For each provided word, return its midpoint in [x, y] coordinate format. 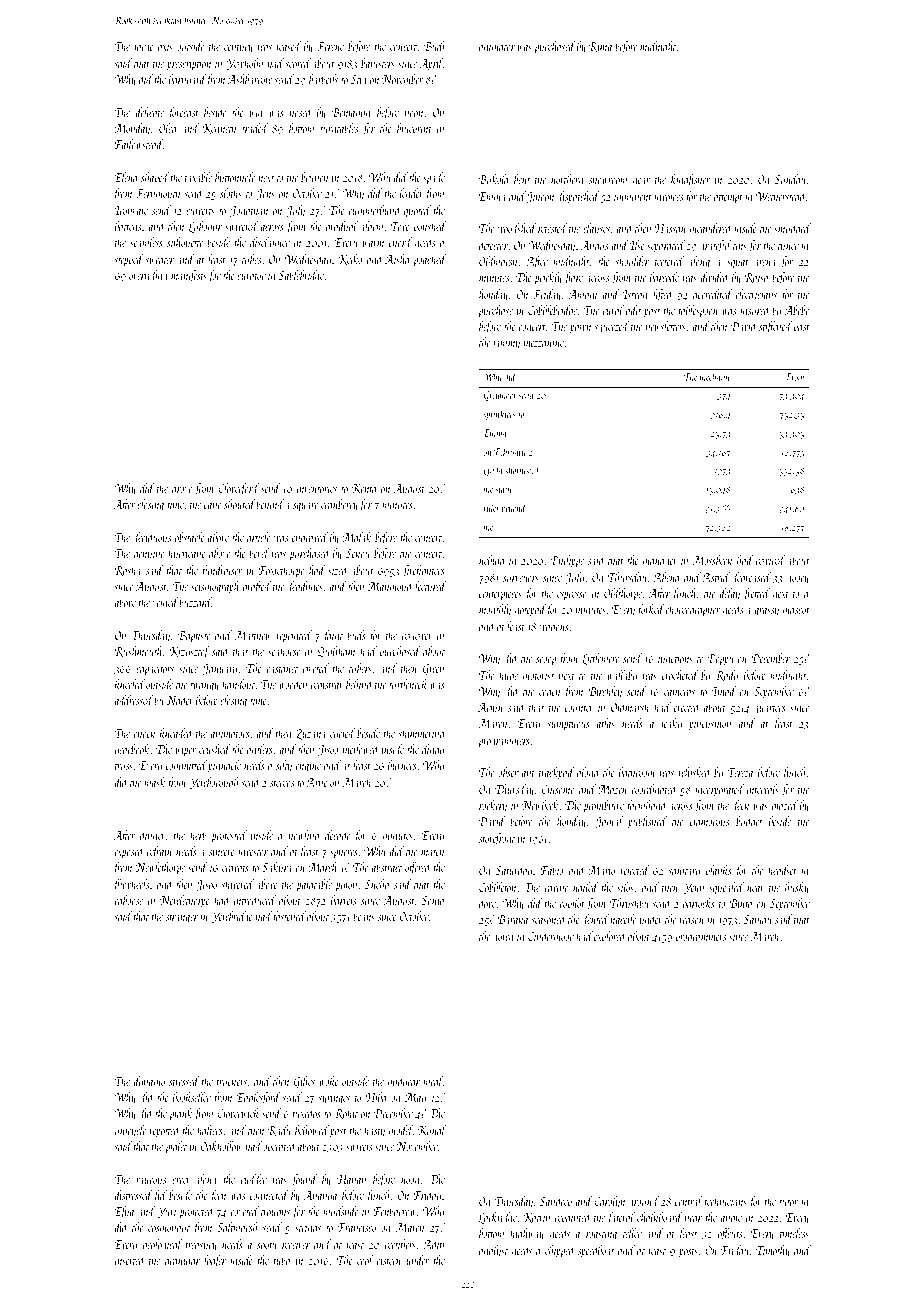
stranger [182, 919]
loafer [215, 1261]
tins [740, 246]
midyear [404, 1082]
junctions [674, 660]
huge [508, 676]
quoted [417, 211]
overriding [148, 276]
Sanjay [758, 921]
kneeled [130, 684]
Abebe [797, 310]
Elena [125, 177]
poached [429, 260]
